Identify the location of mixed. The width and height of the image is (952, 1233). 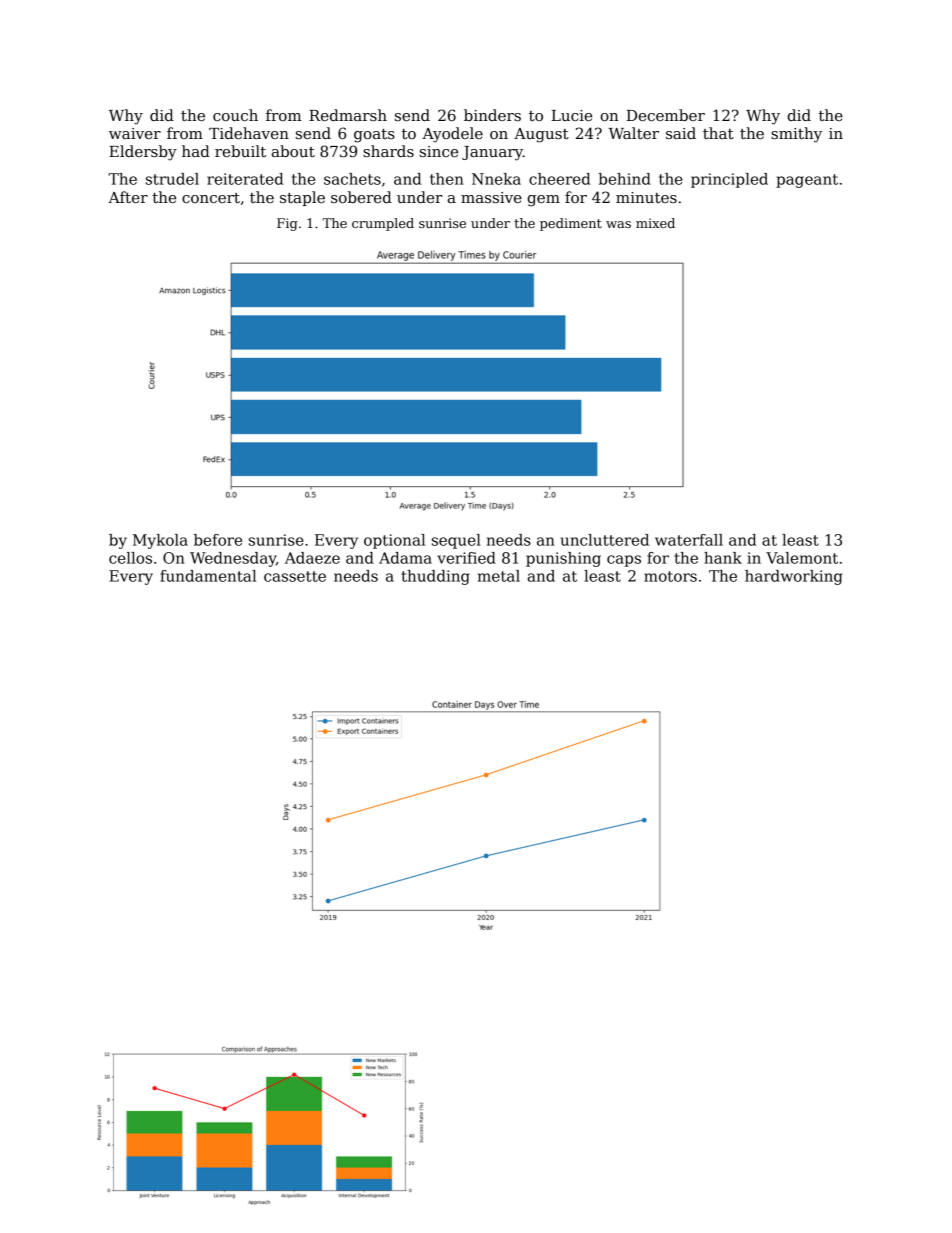
(655, 223).
